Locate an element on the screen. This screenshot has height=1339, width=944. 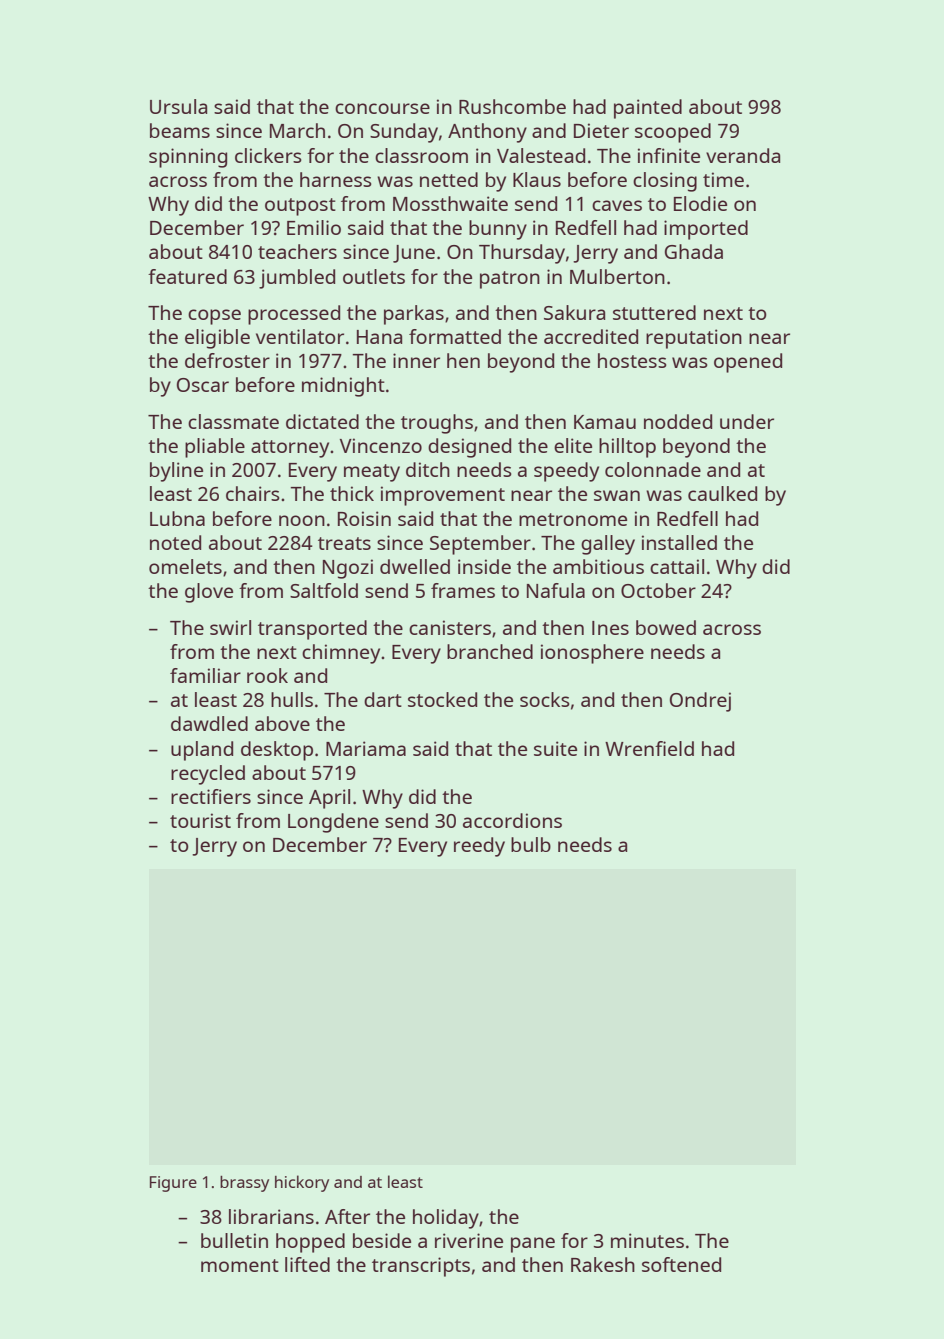
socks is located at coordinates (545, 699).
